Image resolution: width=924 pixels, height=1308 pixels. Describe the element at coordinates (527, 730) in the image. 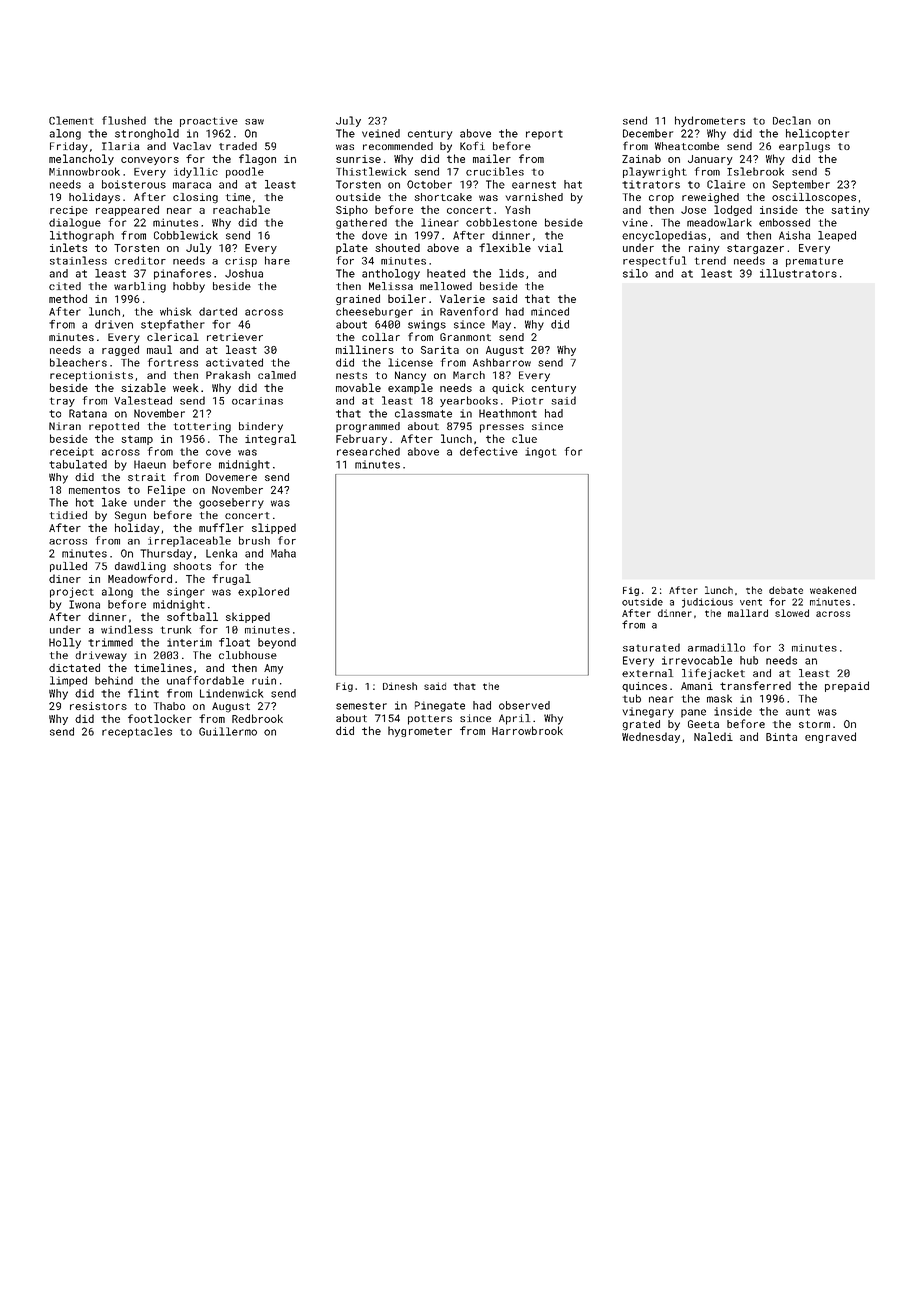

I see `Harrowbrook` at that location.
